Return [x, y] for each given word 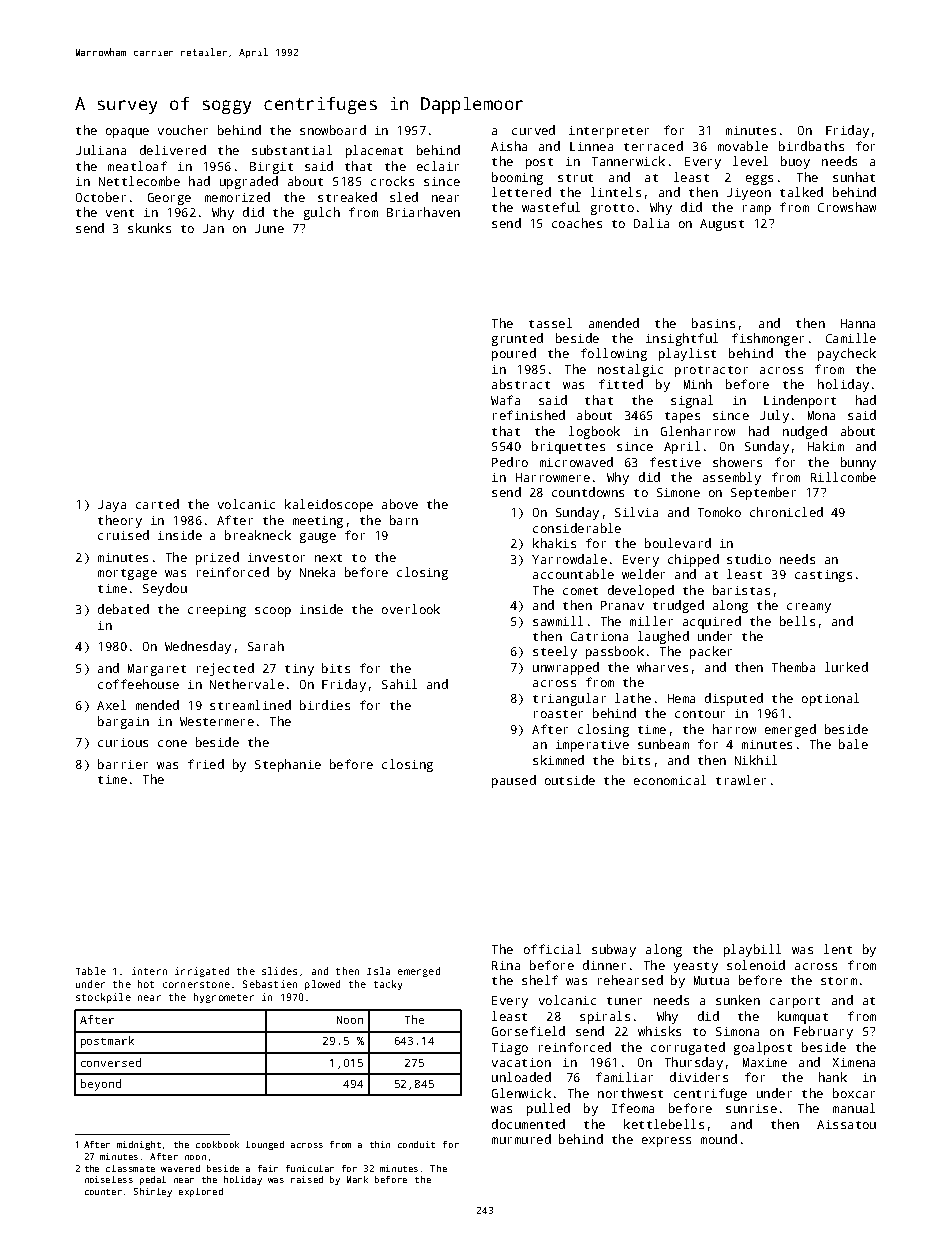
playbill [752, 950]
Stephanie [288, 765]
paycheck [847, 354]
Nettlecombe [139, 181]
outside [570, 780]
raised [307, 1179]
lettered [521, 192]
